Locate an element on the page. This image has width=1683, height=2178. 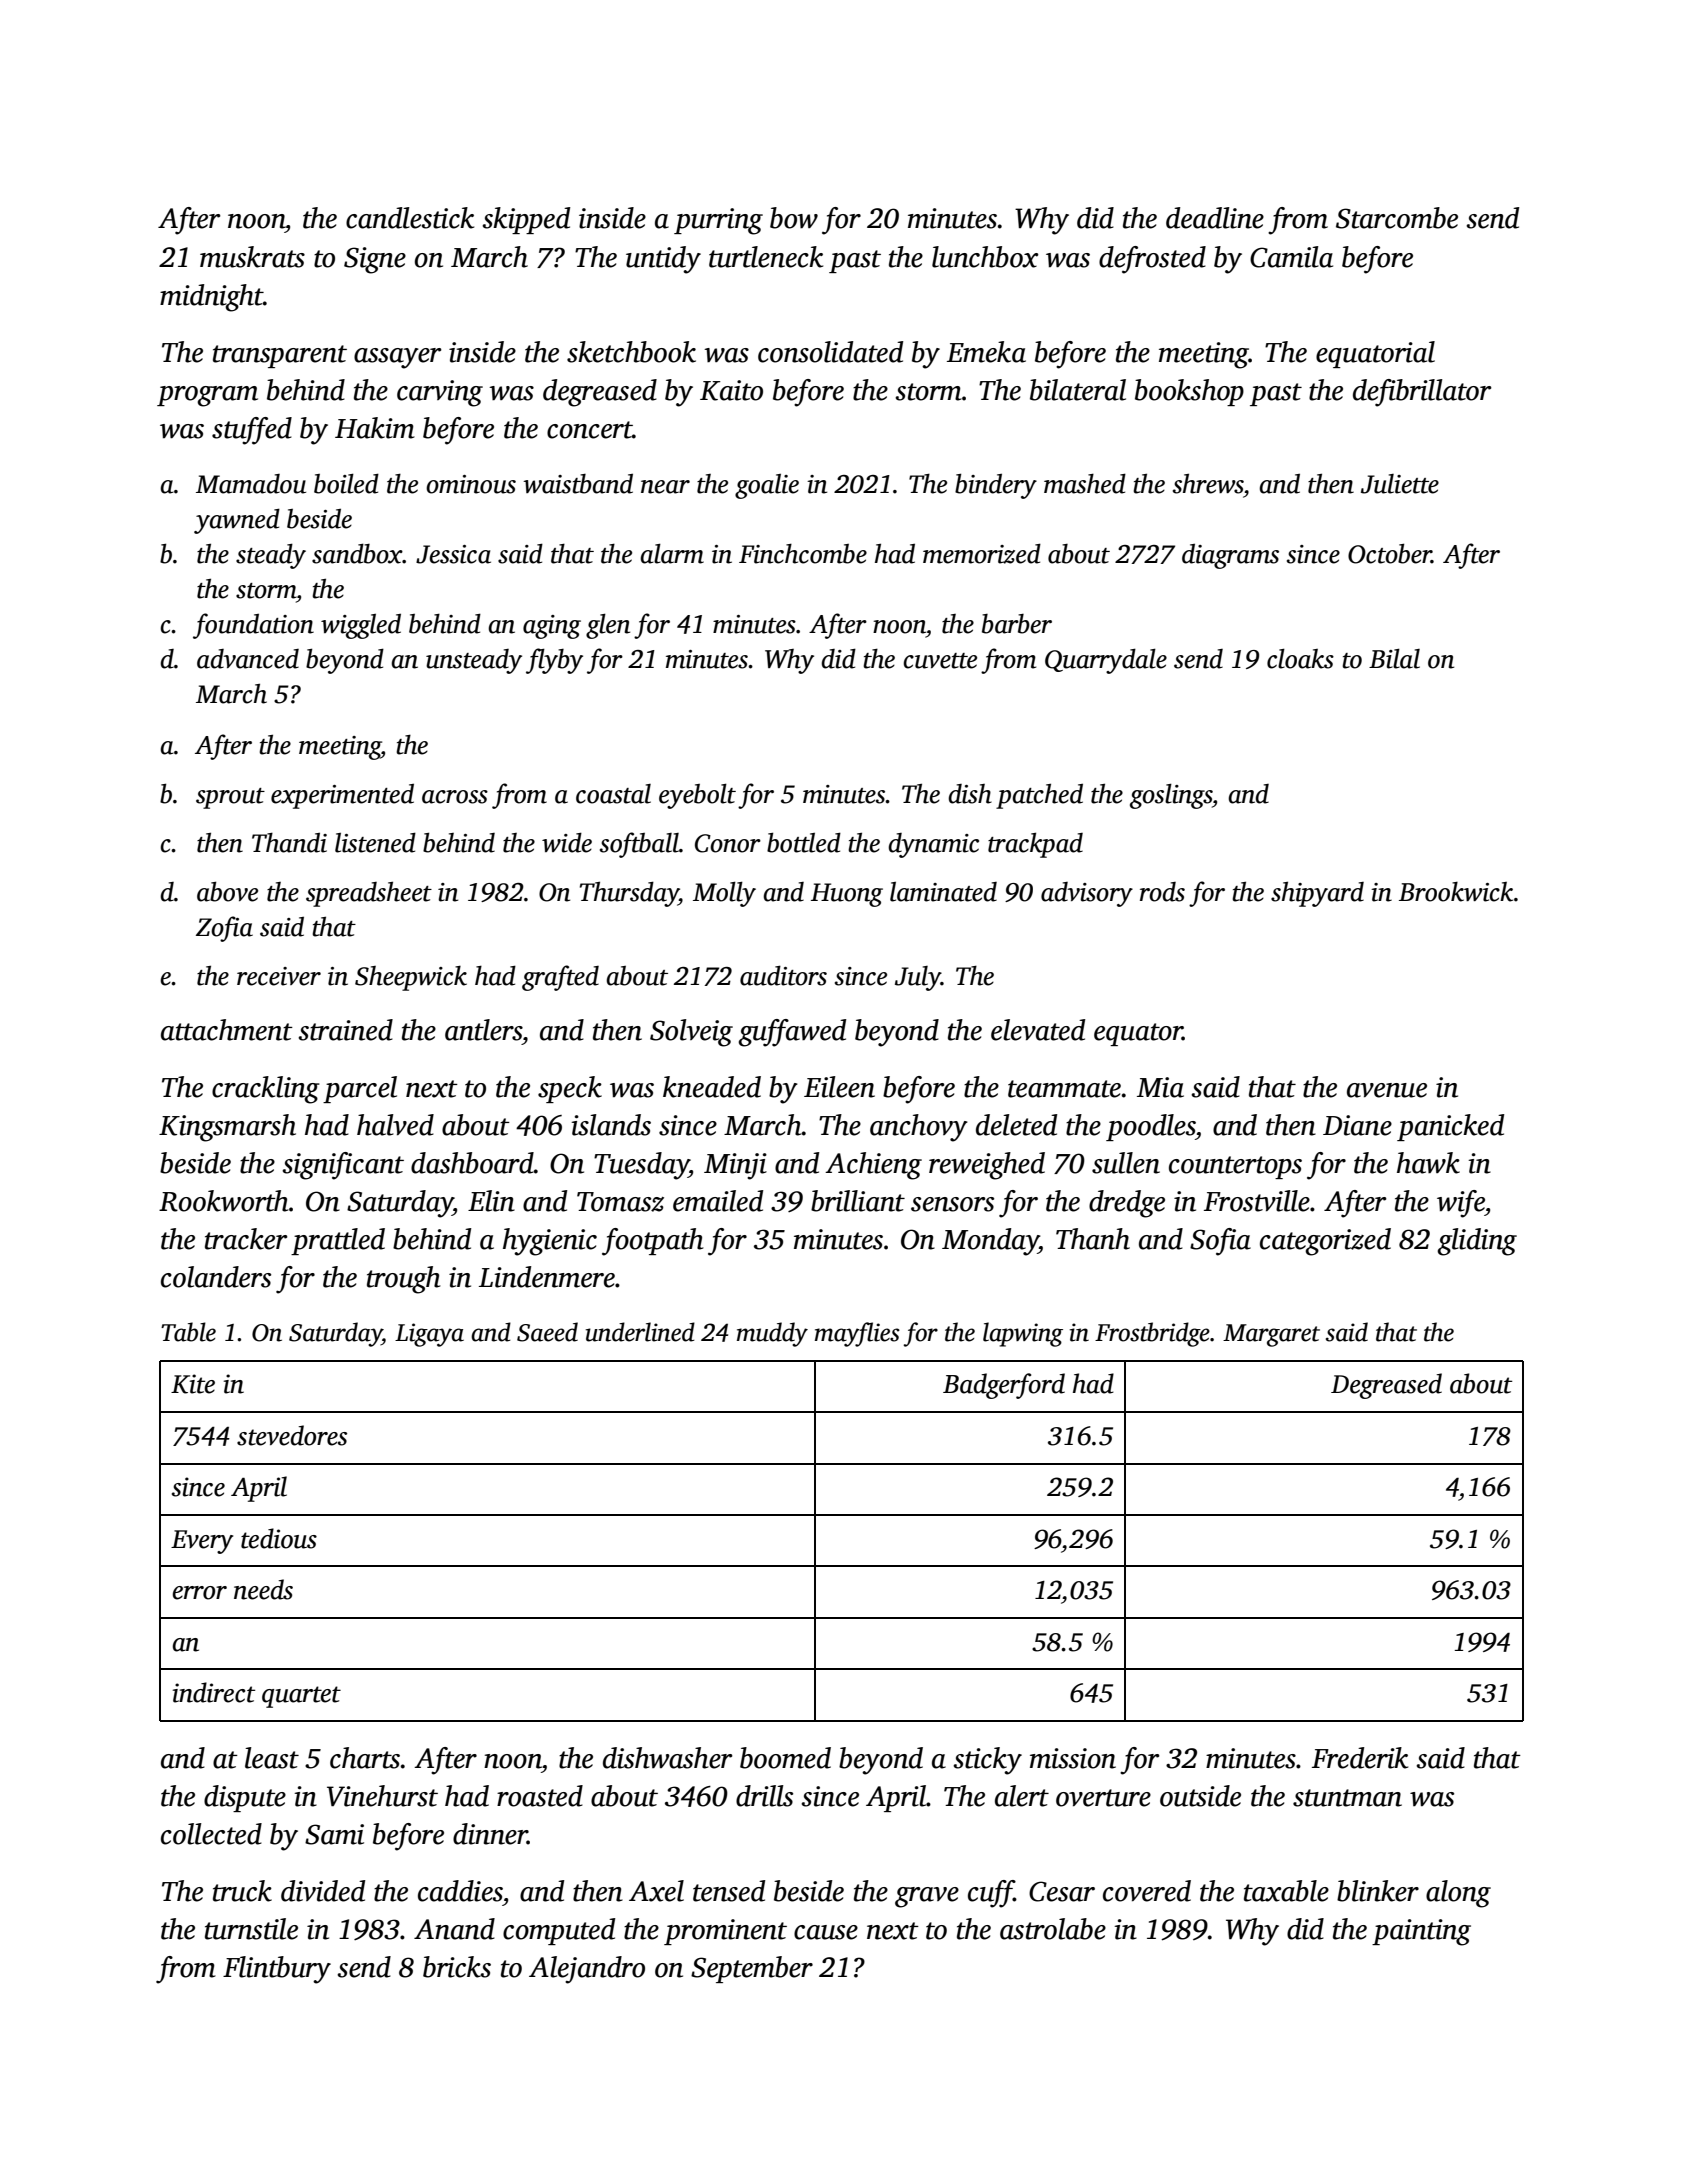
rods is located at coordinates (1162, 892).
